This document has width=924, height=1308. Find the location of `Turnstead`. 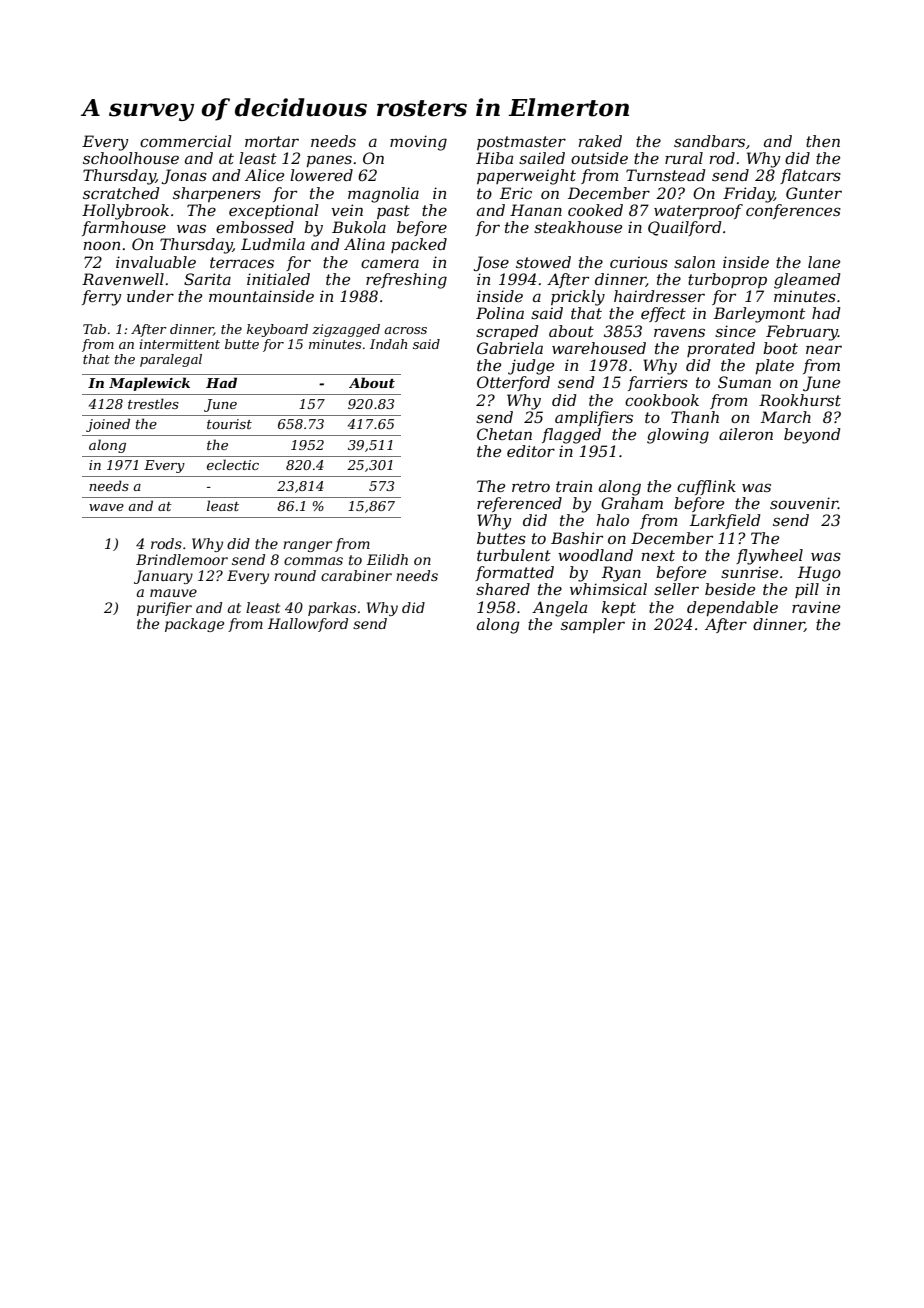

Turnstead is located at coordinates (666, 175).
